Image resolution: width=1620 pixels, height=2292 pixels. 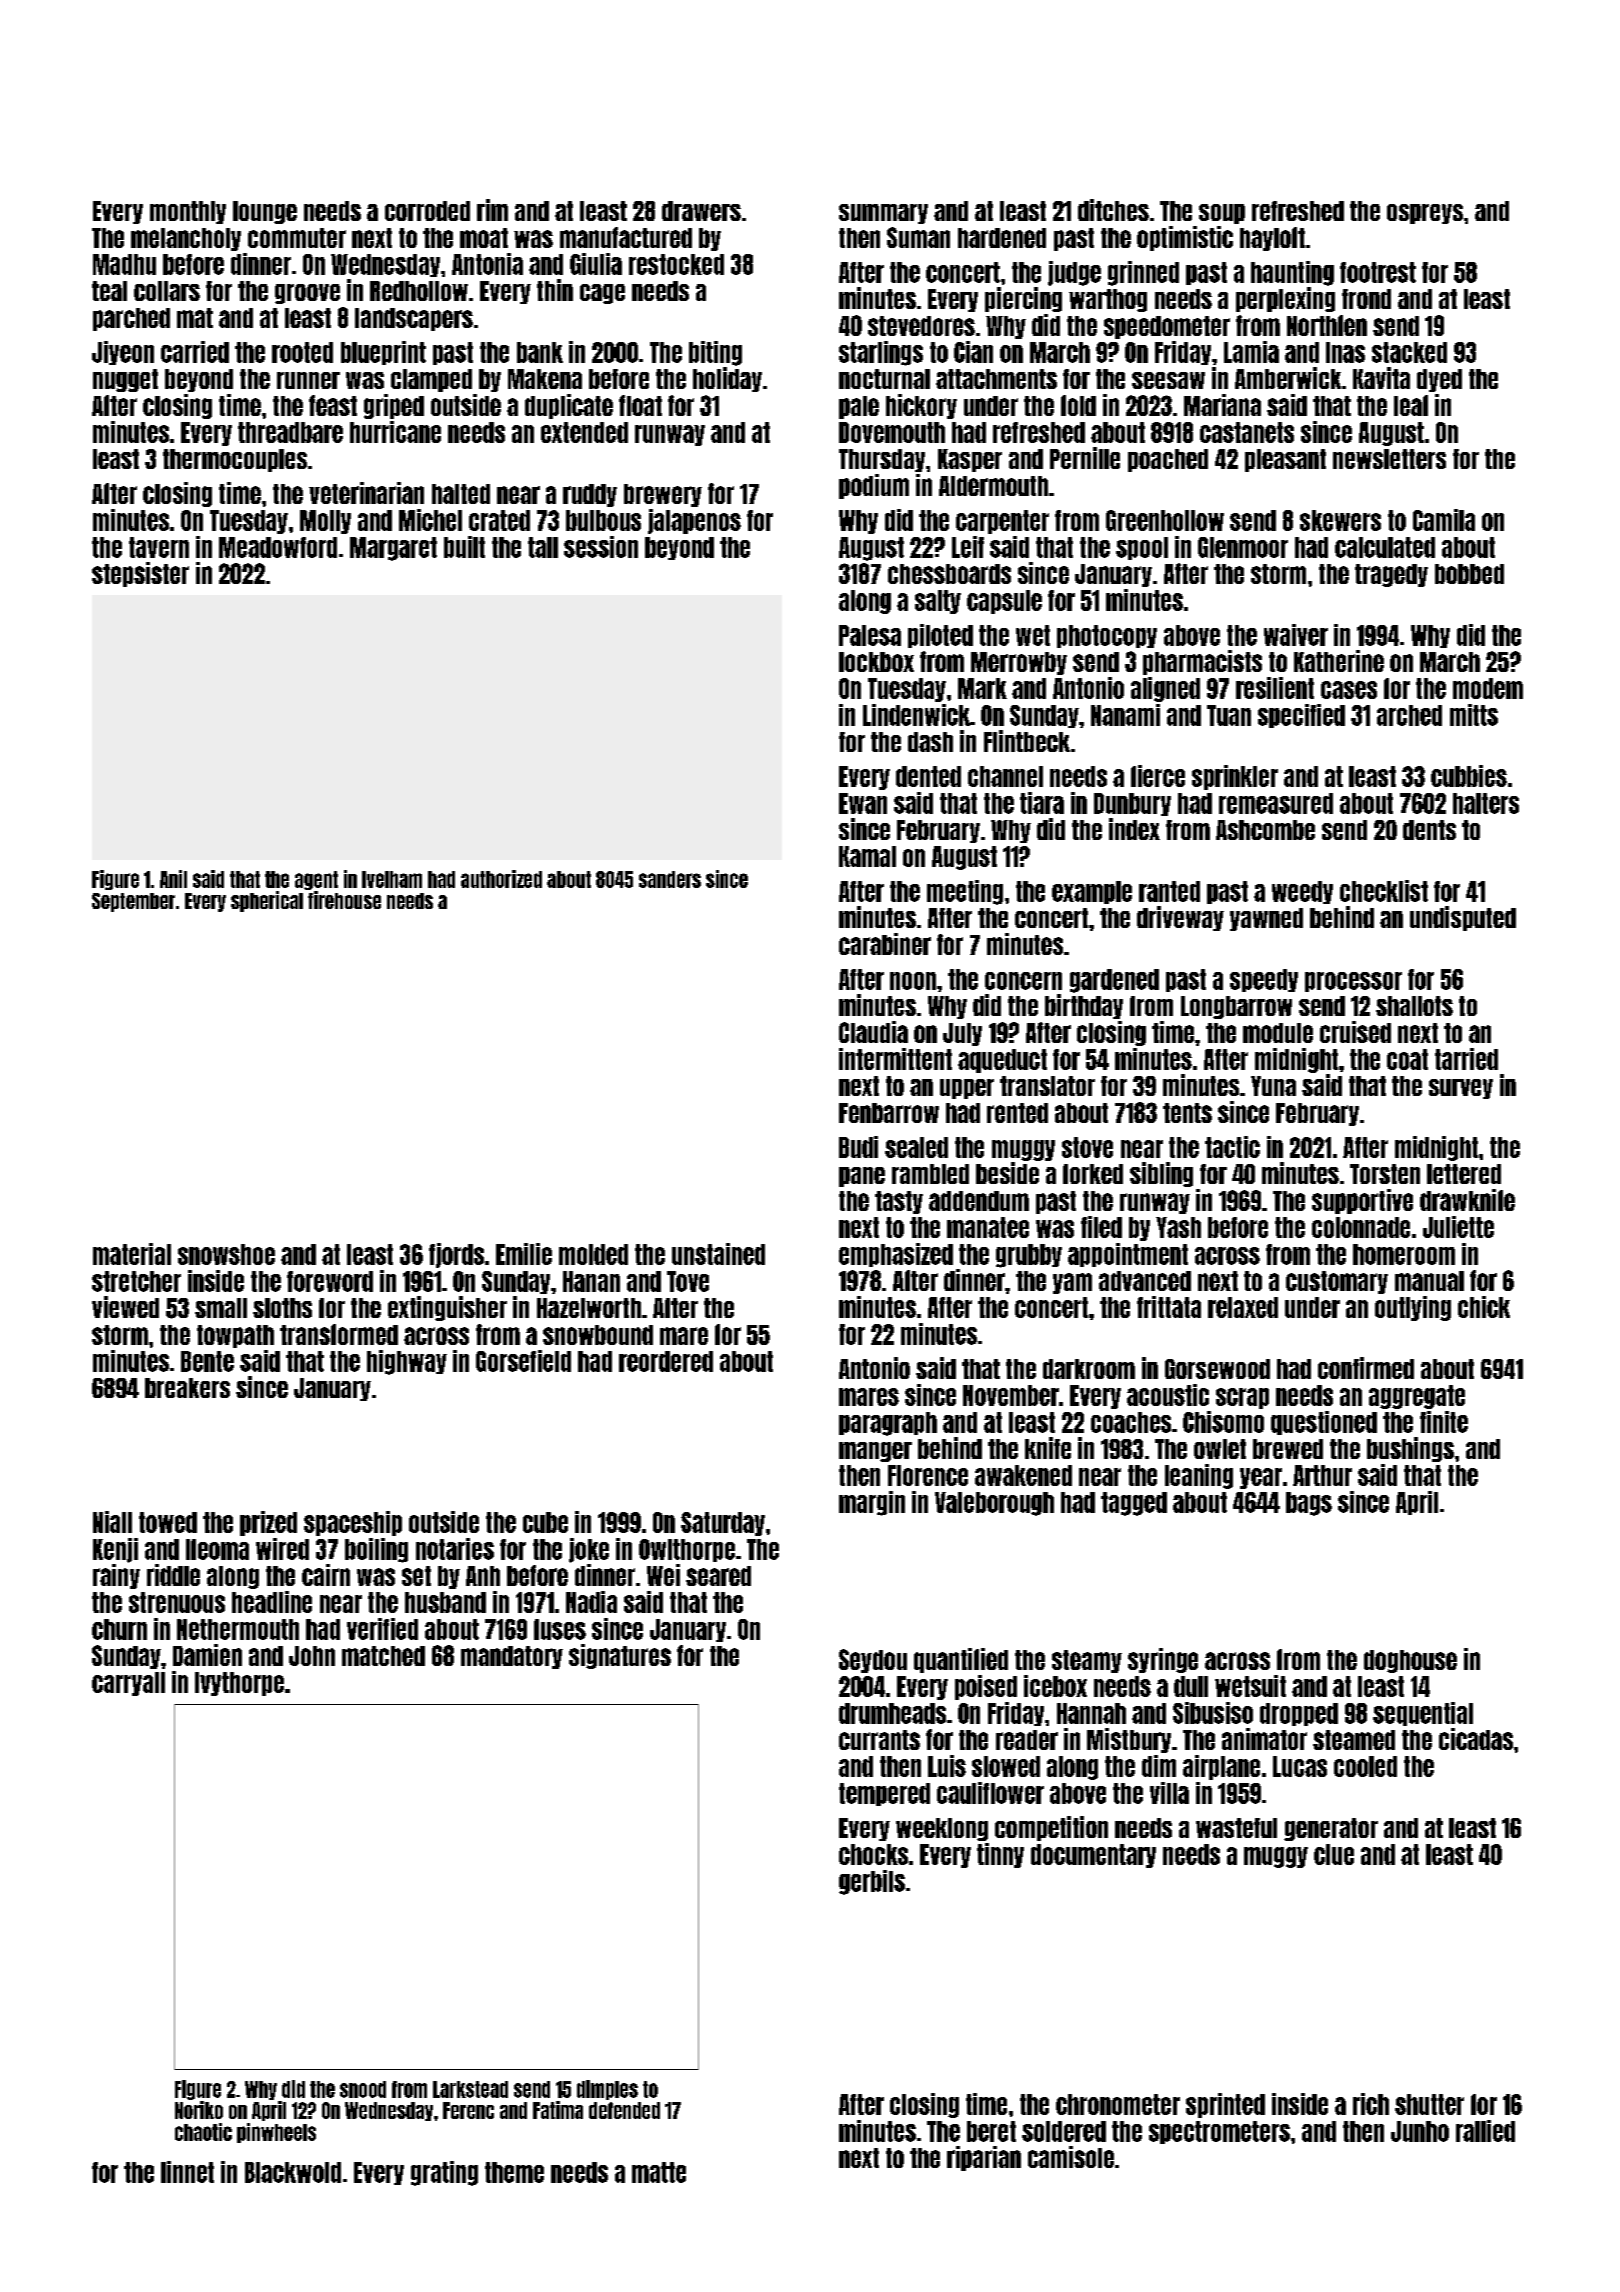 I want to click on ospreys, so click(x=1425, y=214).
